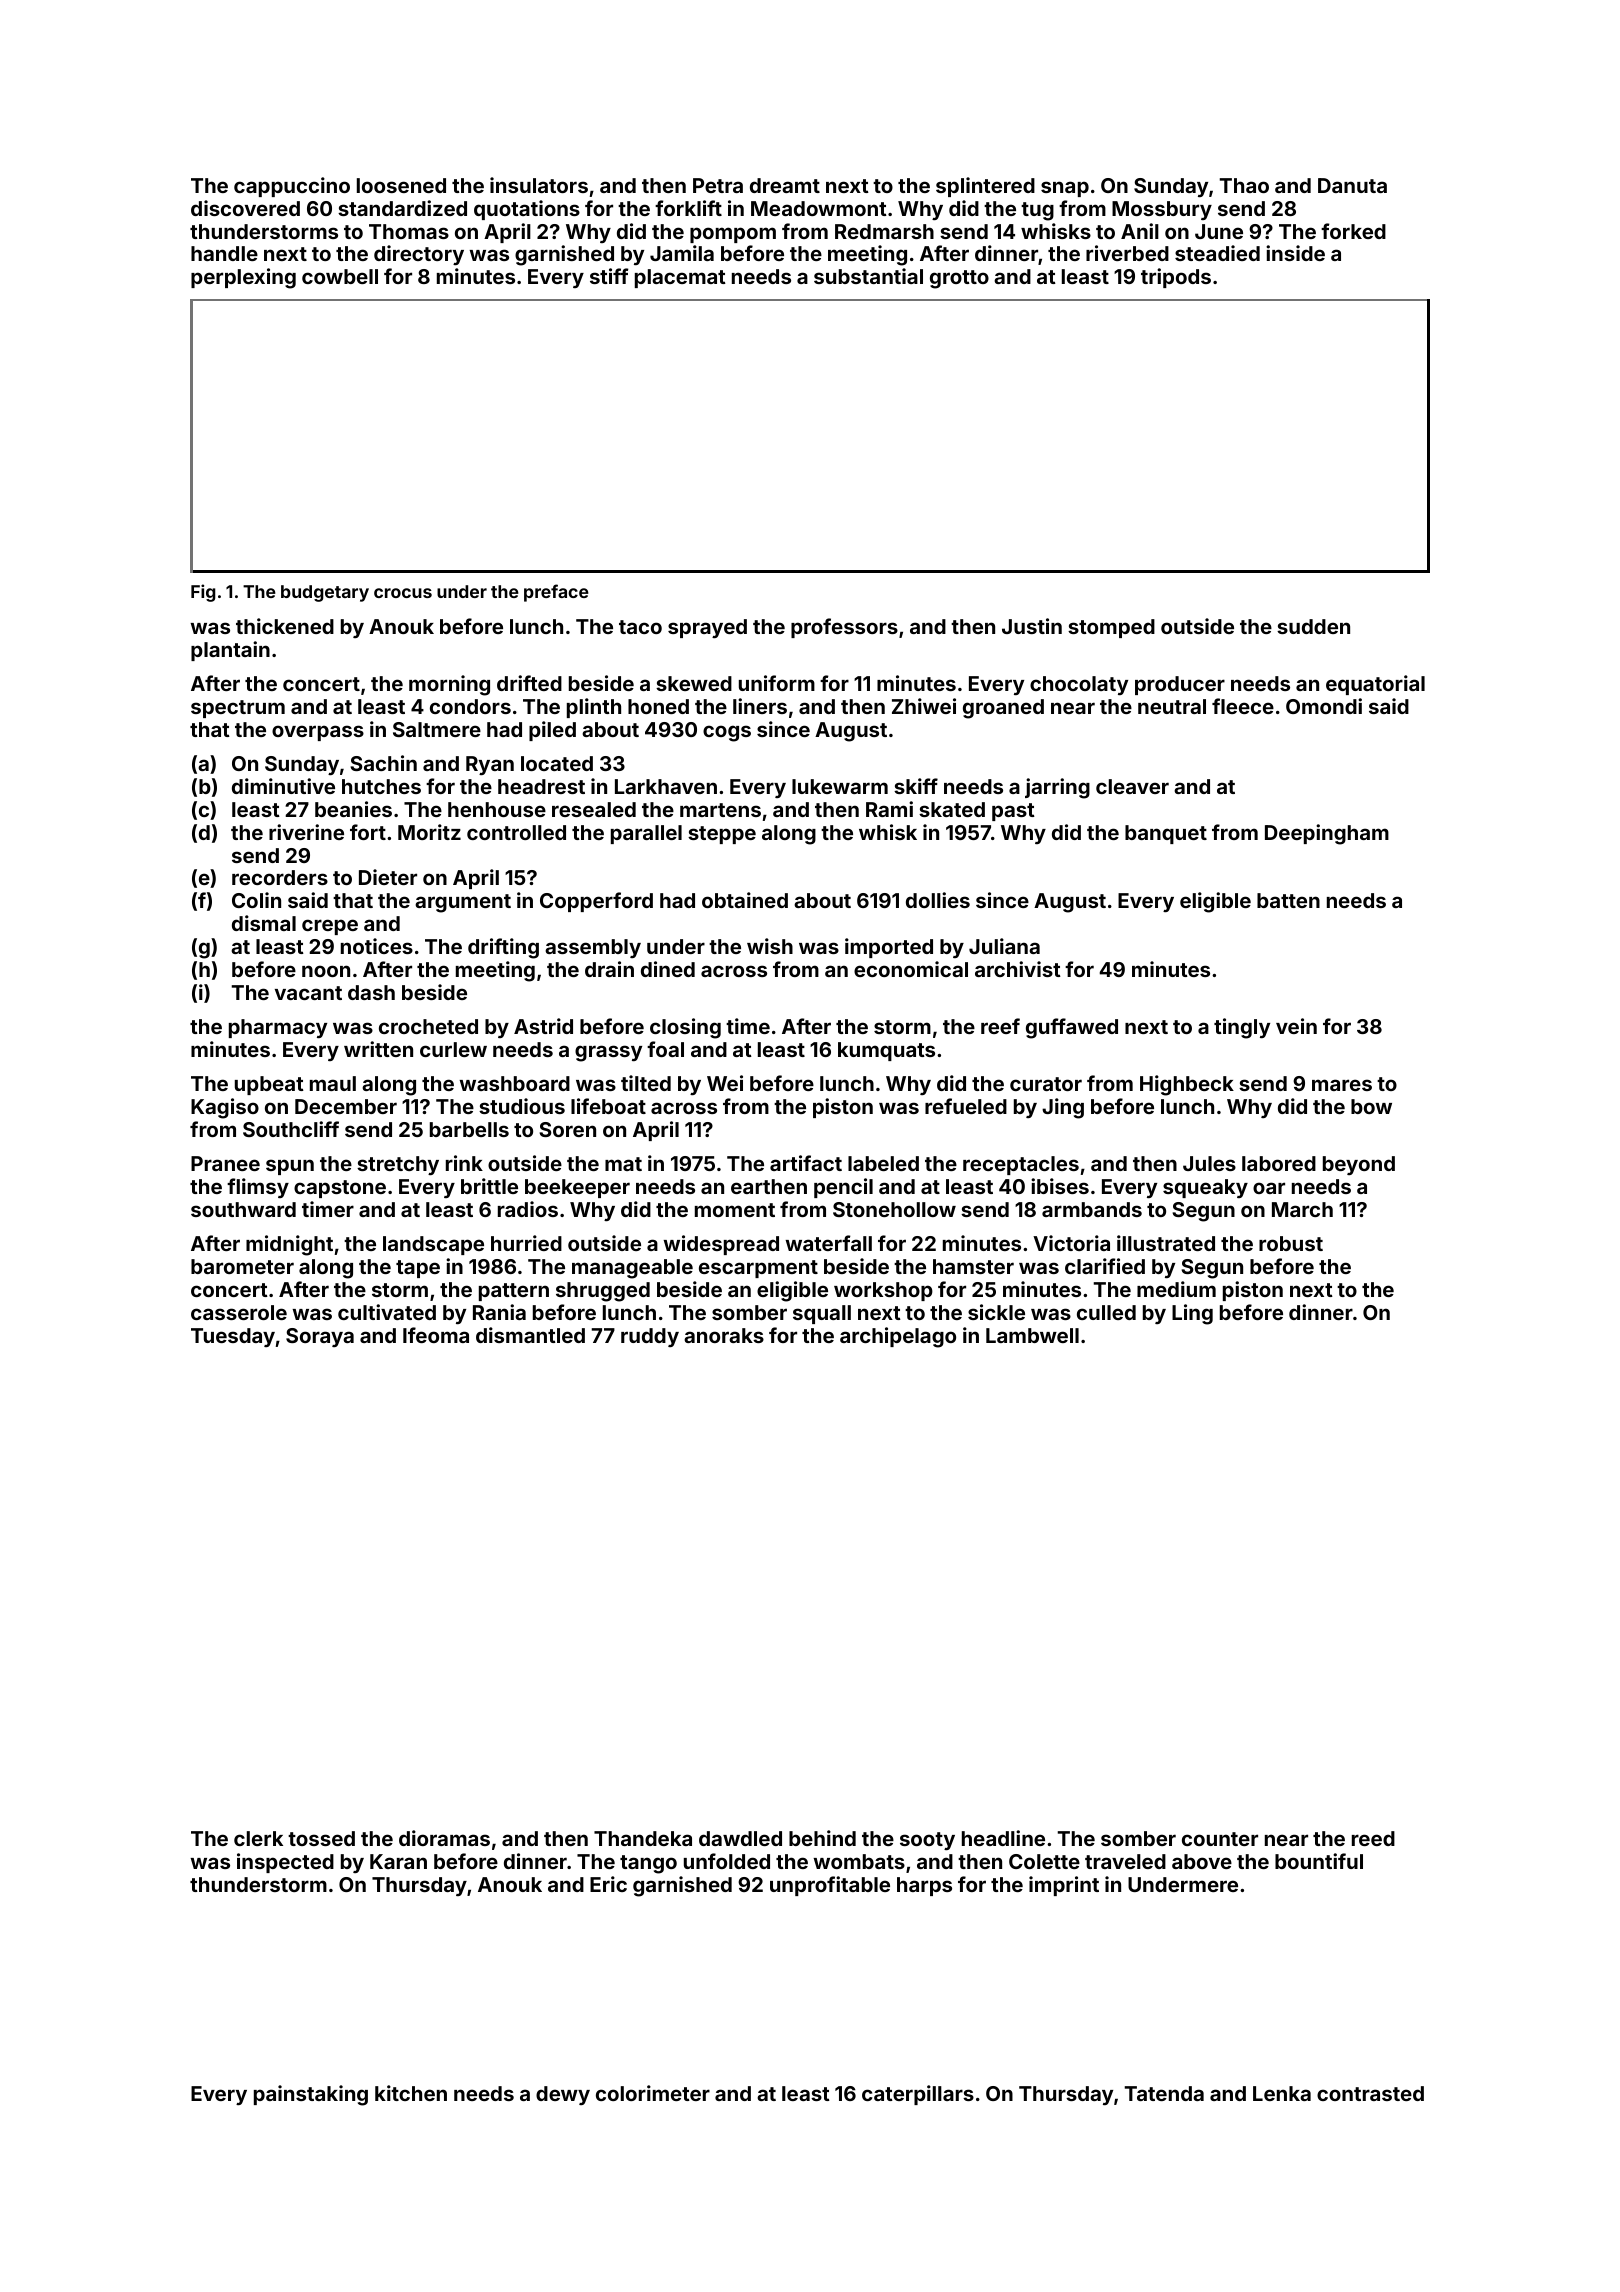 The width and height of the screenshot is (1620, 2292). What do you see at coordinates (718, 185) in the screenshot?
I see `Petra` at bounding box center [718, 185].
